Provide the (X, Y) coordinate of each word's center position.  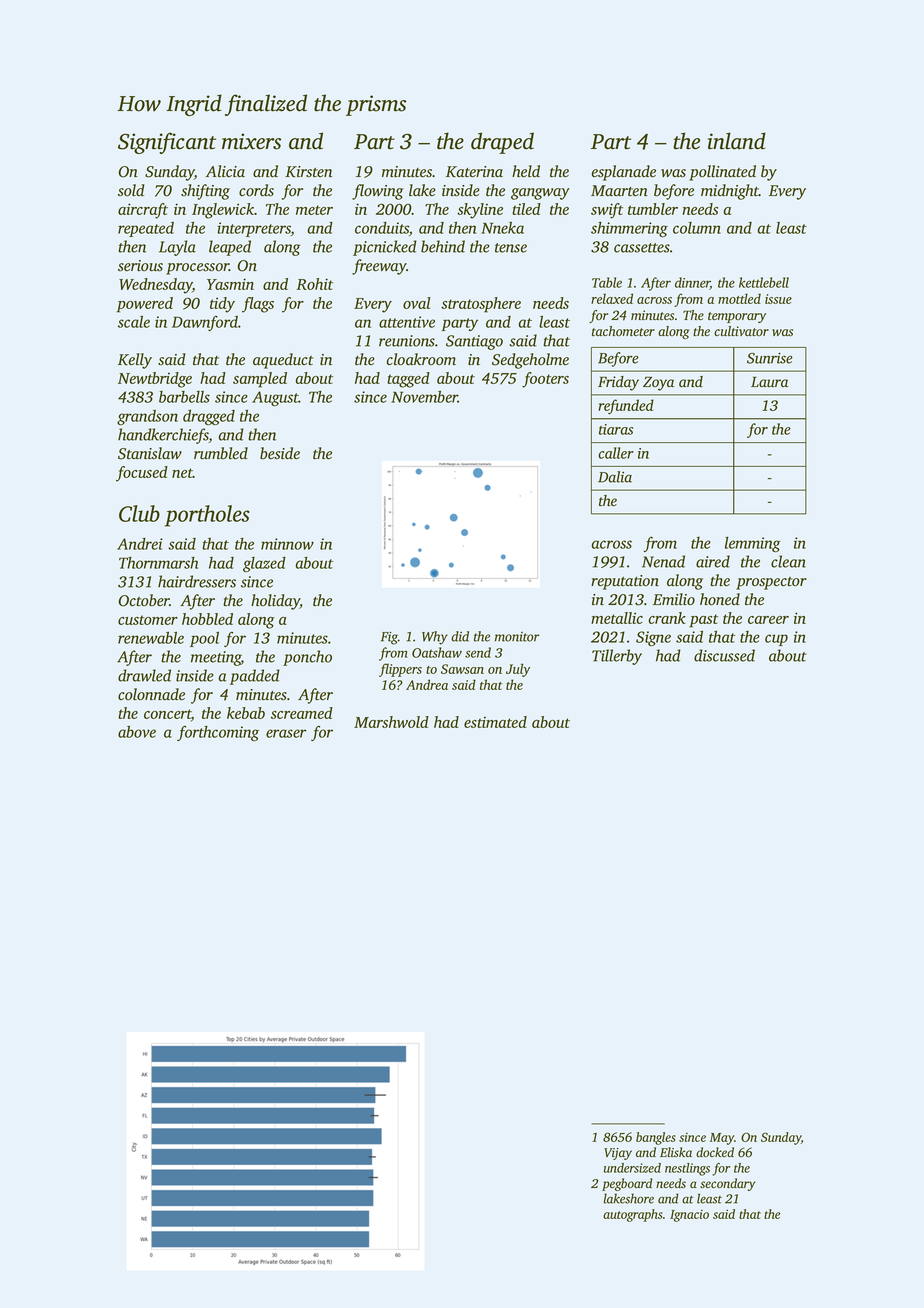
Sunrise (770, 358)
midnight (730, 192)
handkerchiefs (163, 436)
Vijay (618, 1154)
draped (502, 143)
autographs (633, 1215)
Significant (167, 143)
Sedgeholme (530, 361)
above (137, 732)
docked (715, 1152)
